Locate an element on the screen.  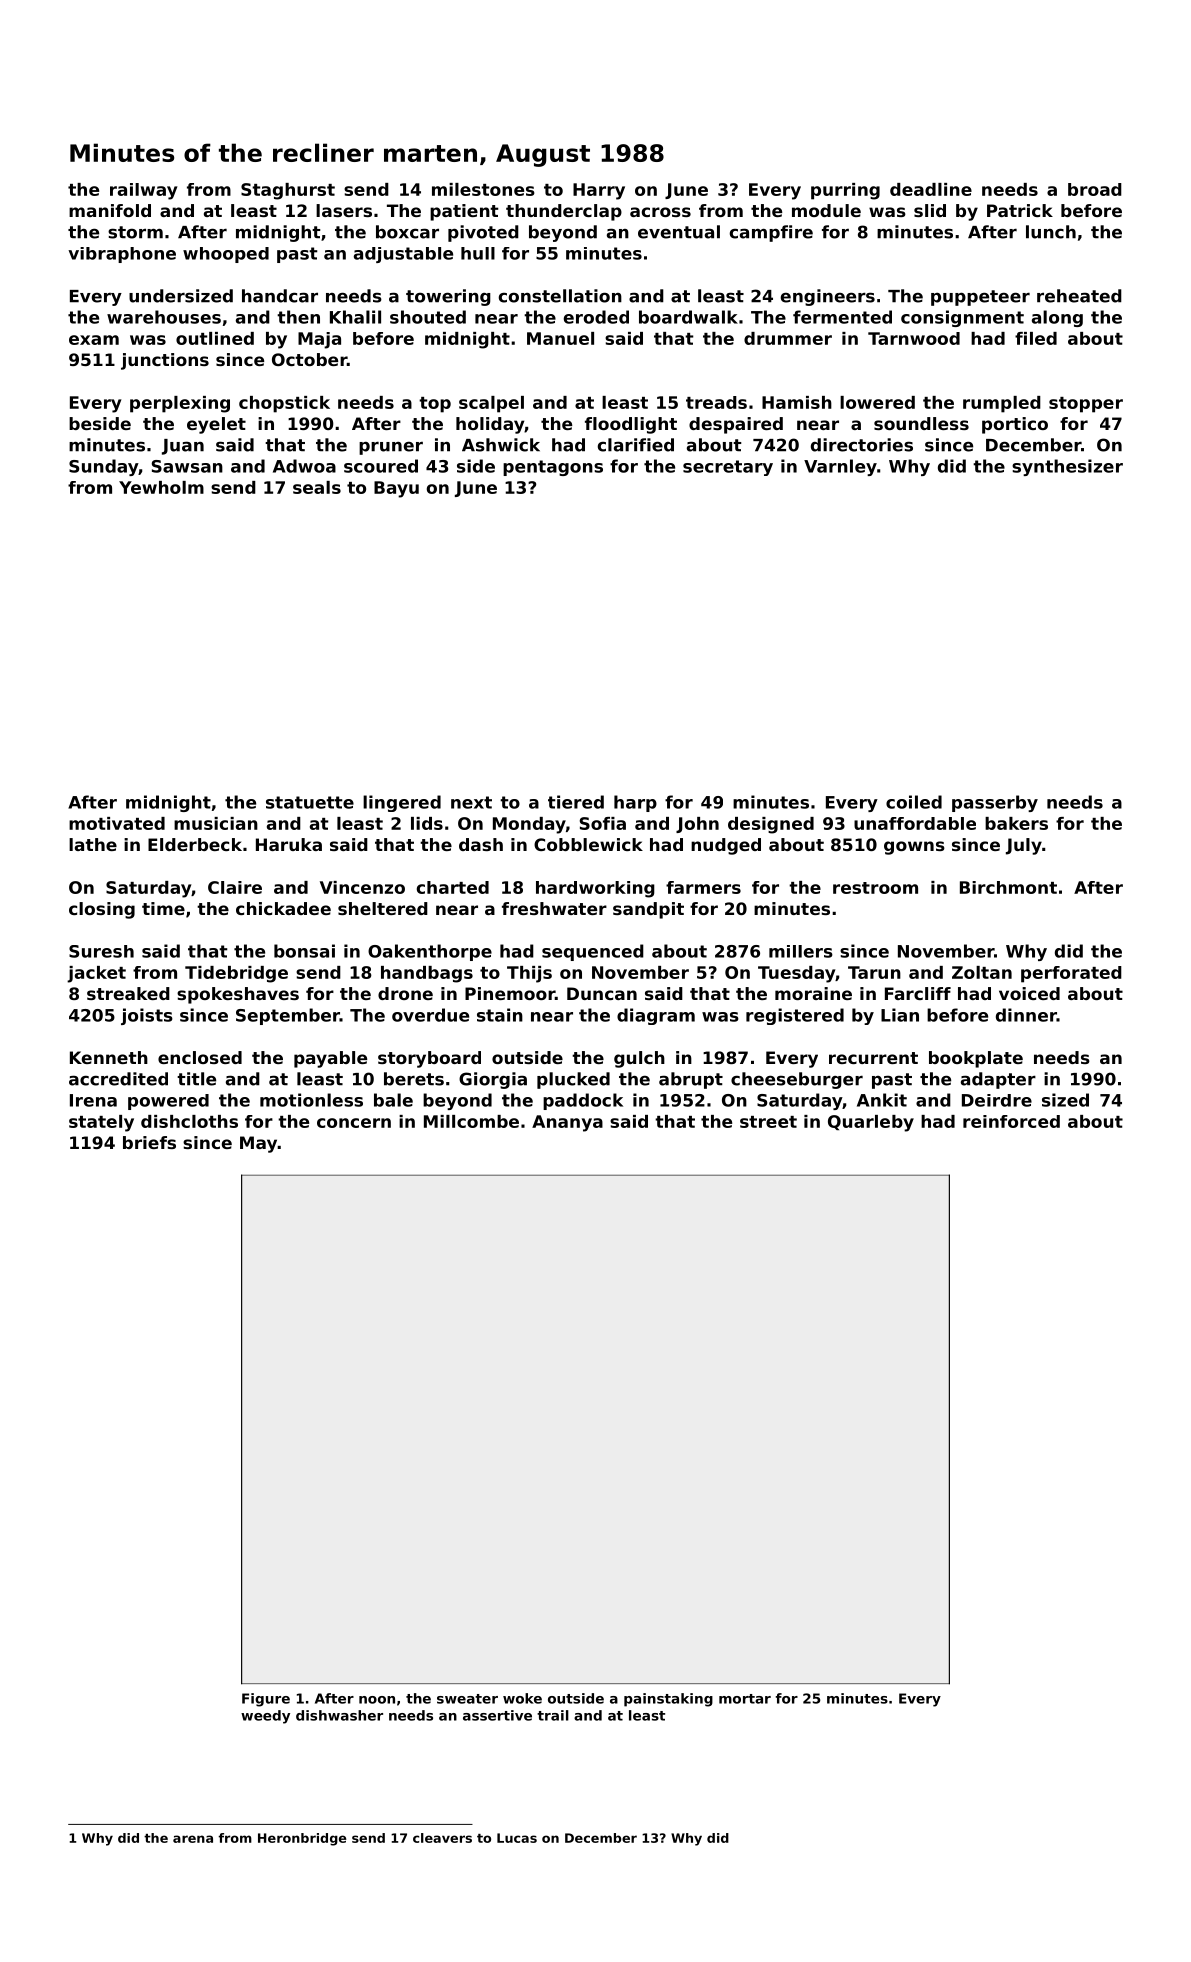
mortar is located at coordinates (745, 1699).
